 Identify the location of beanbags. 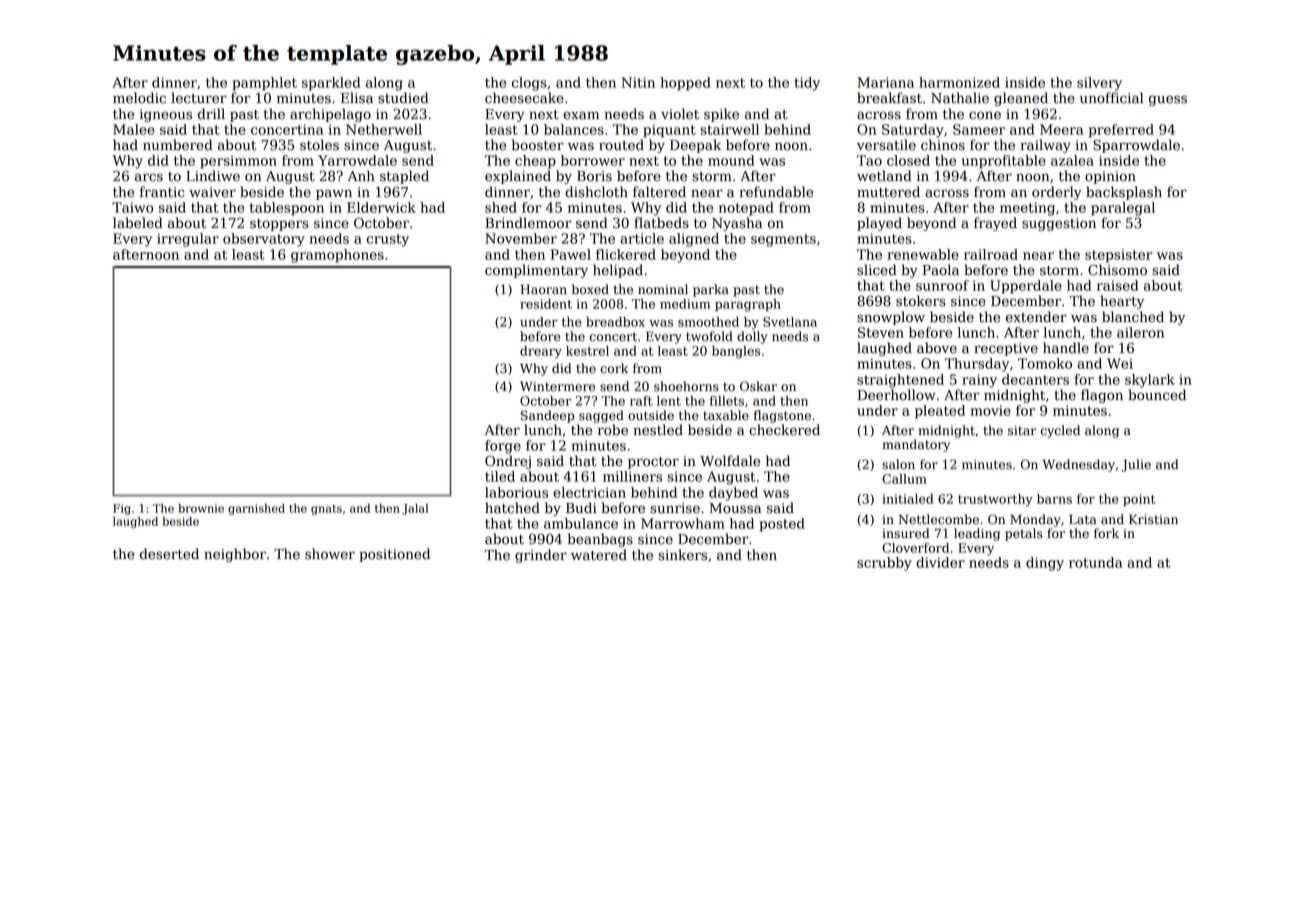
(600, 540).
